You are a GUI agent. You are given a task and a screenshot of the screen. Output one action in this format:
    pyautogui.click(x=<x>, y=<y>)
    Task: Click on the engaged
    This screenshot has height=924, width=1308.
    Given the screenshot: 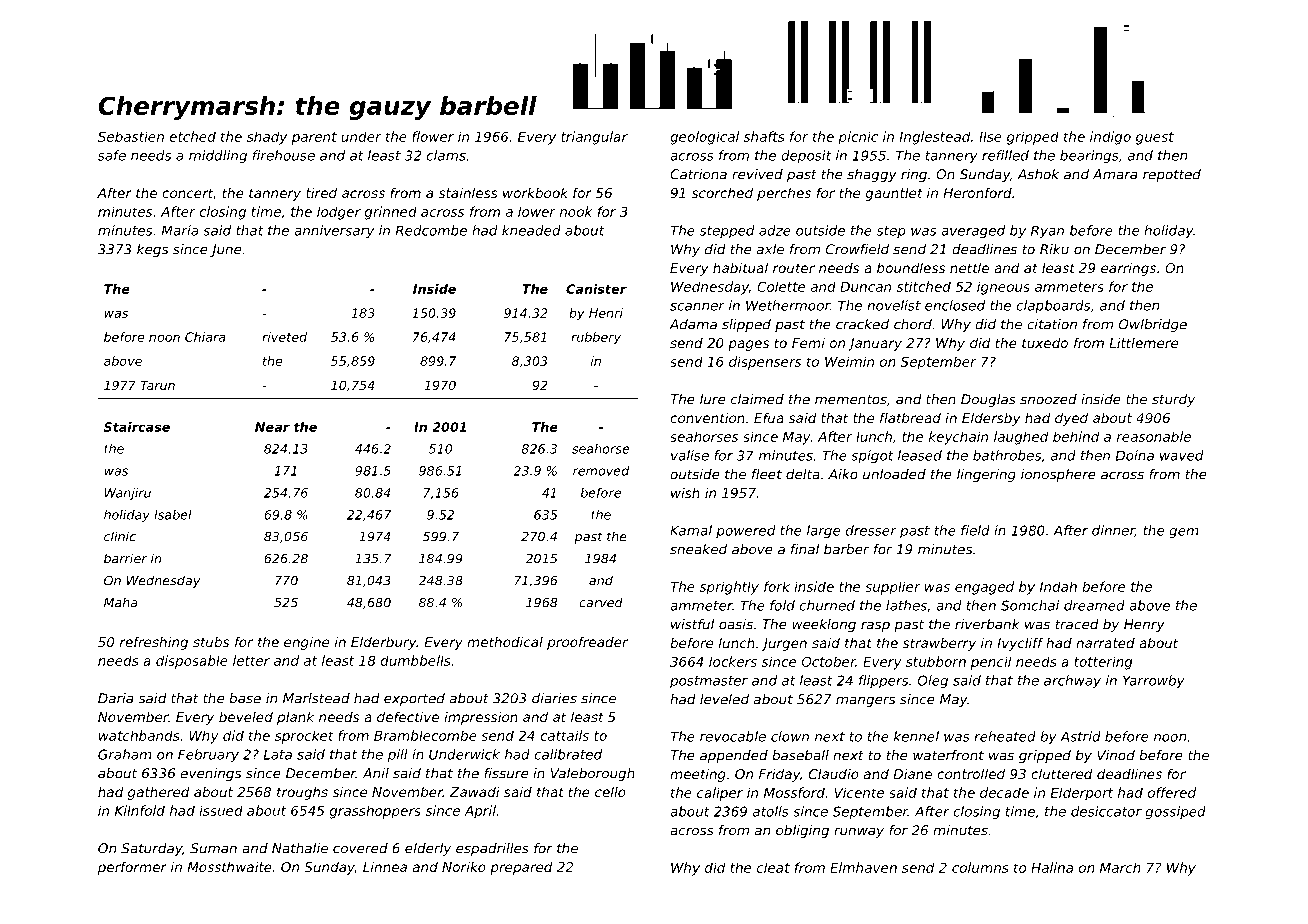 What is the action you would take?
    pyautogui.click(x=984, y=588)
